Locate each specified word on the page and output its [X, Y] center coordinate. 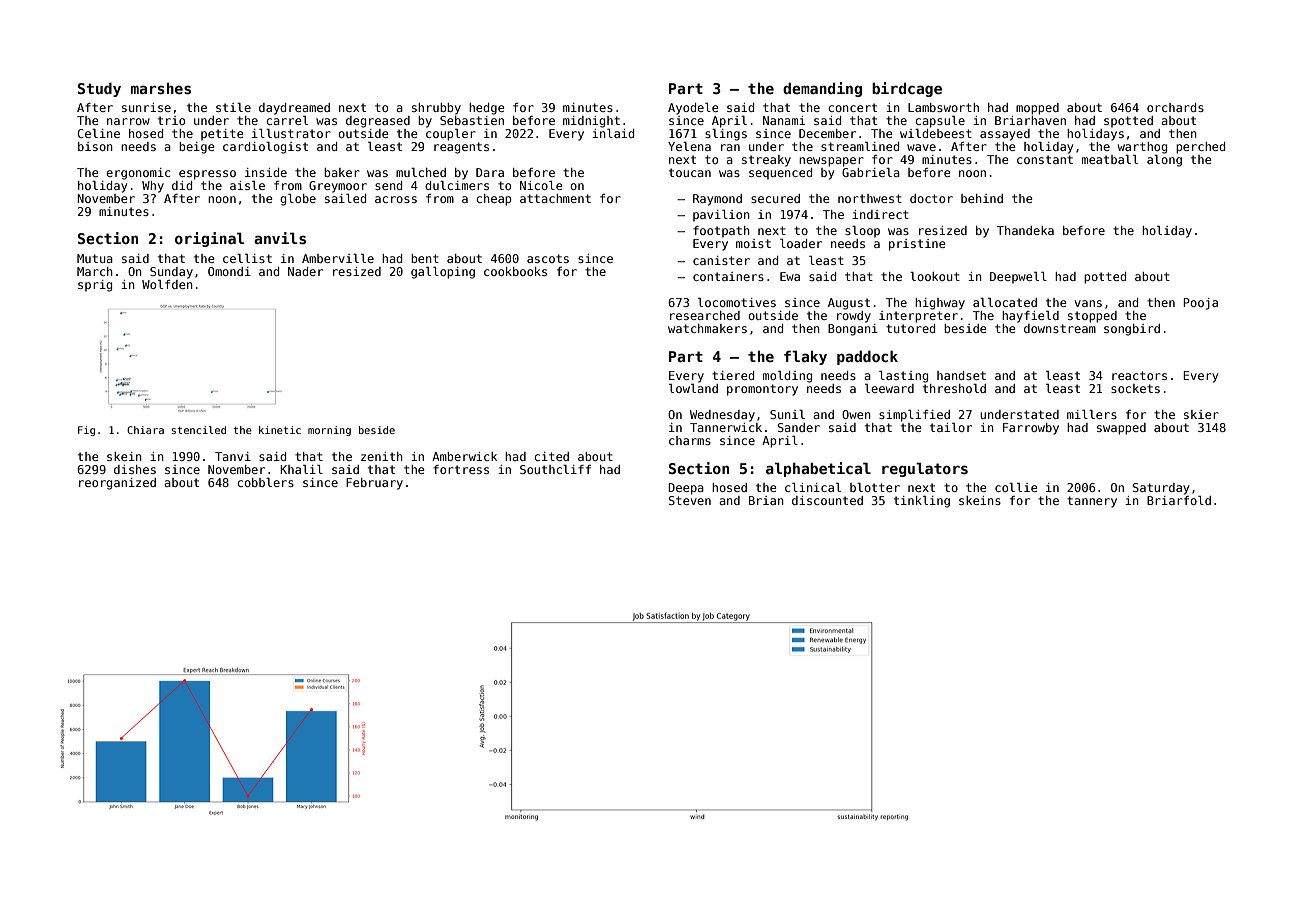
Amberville [338, 258]
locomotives [737, 302]
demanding [822, 89]
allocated [1005, 302]
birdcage [907, 89]
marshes [161, 88]
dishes [135, 469]
